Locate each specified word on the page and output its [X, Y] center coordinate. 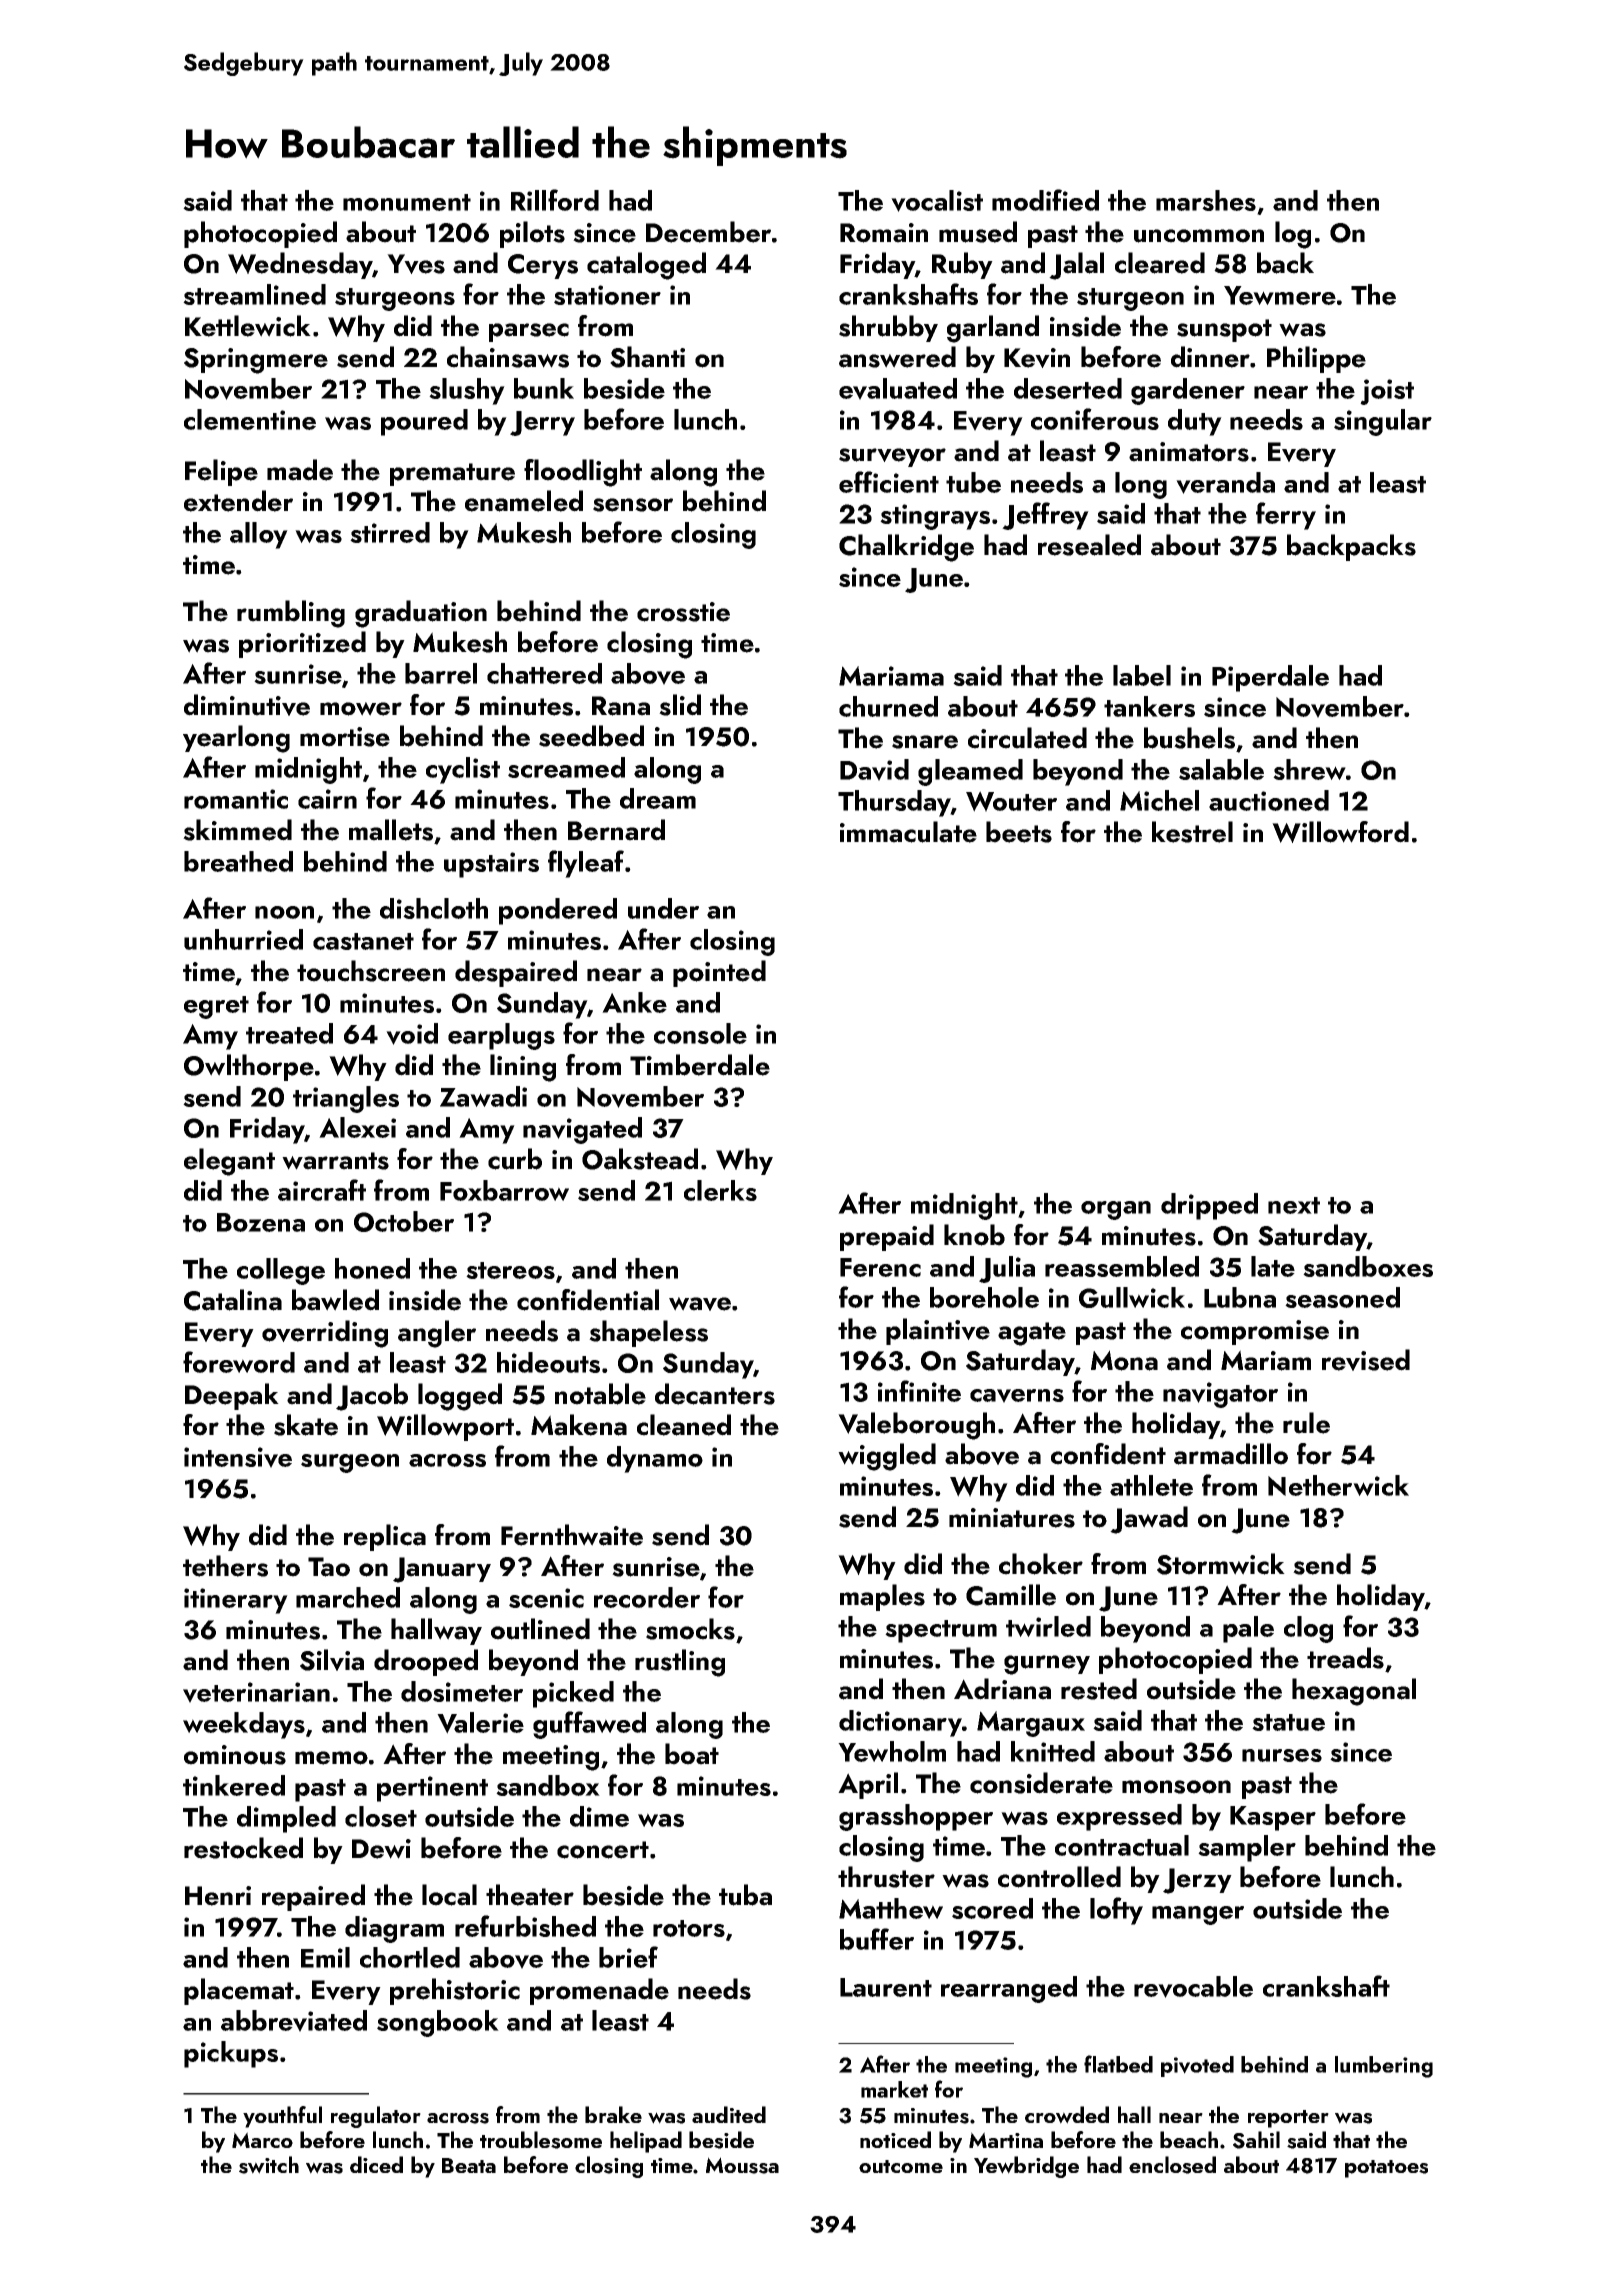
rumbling [291, 614]
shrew [1309, 769]
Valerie [480, 1723]
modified [1045, 200]
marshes [1206, 200]
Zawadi [483, 1096]
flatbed [1118, 2064]
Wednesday [300, 265]
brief [628, 1957]
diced [376, 2164]
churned [888, 706]
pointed [719, 973]
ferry [1286, 516]
